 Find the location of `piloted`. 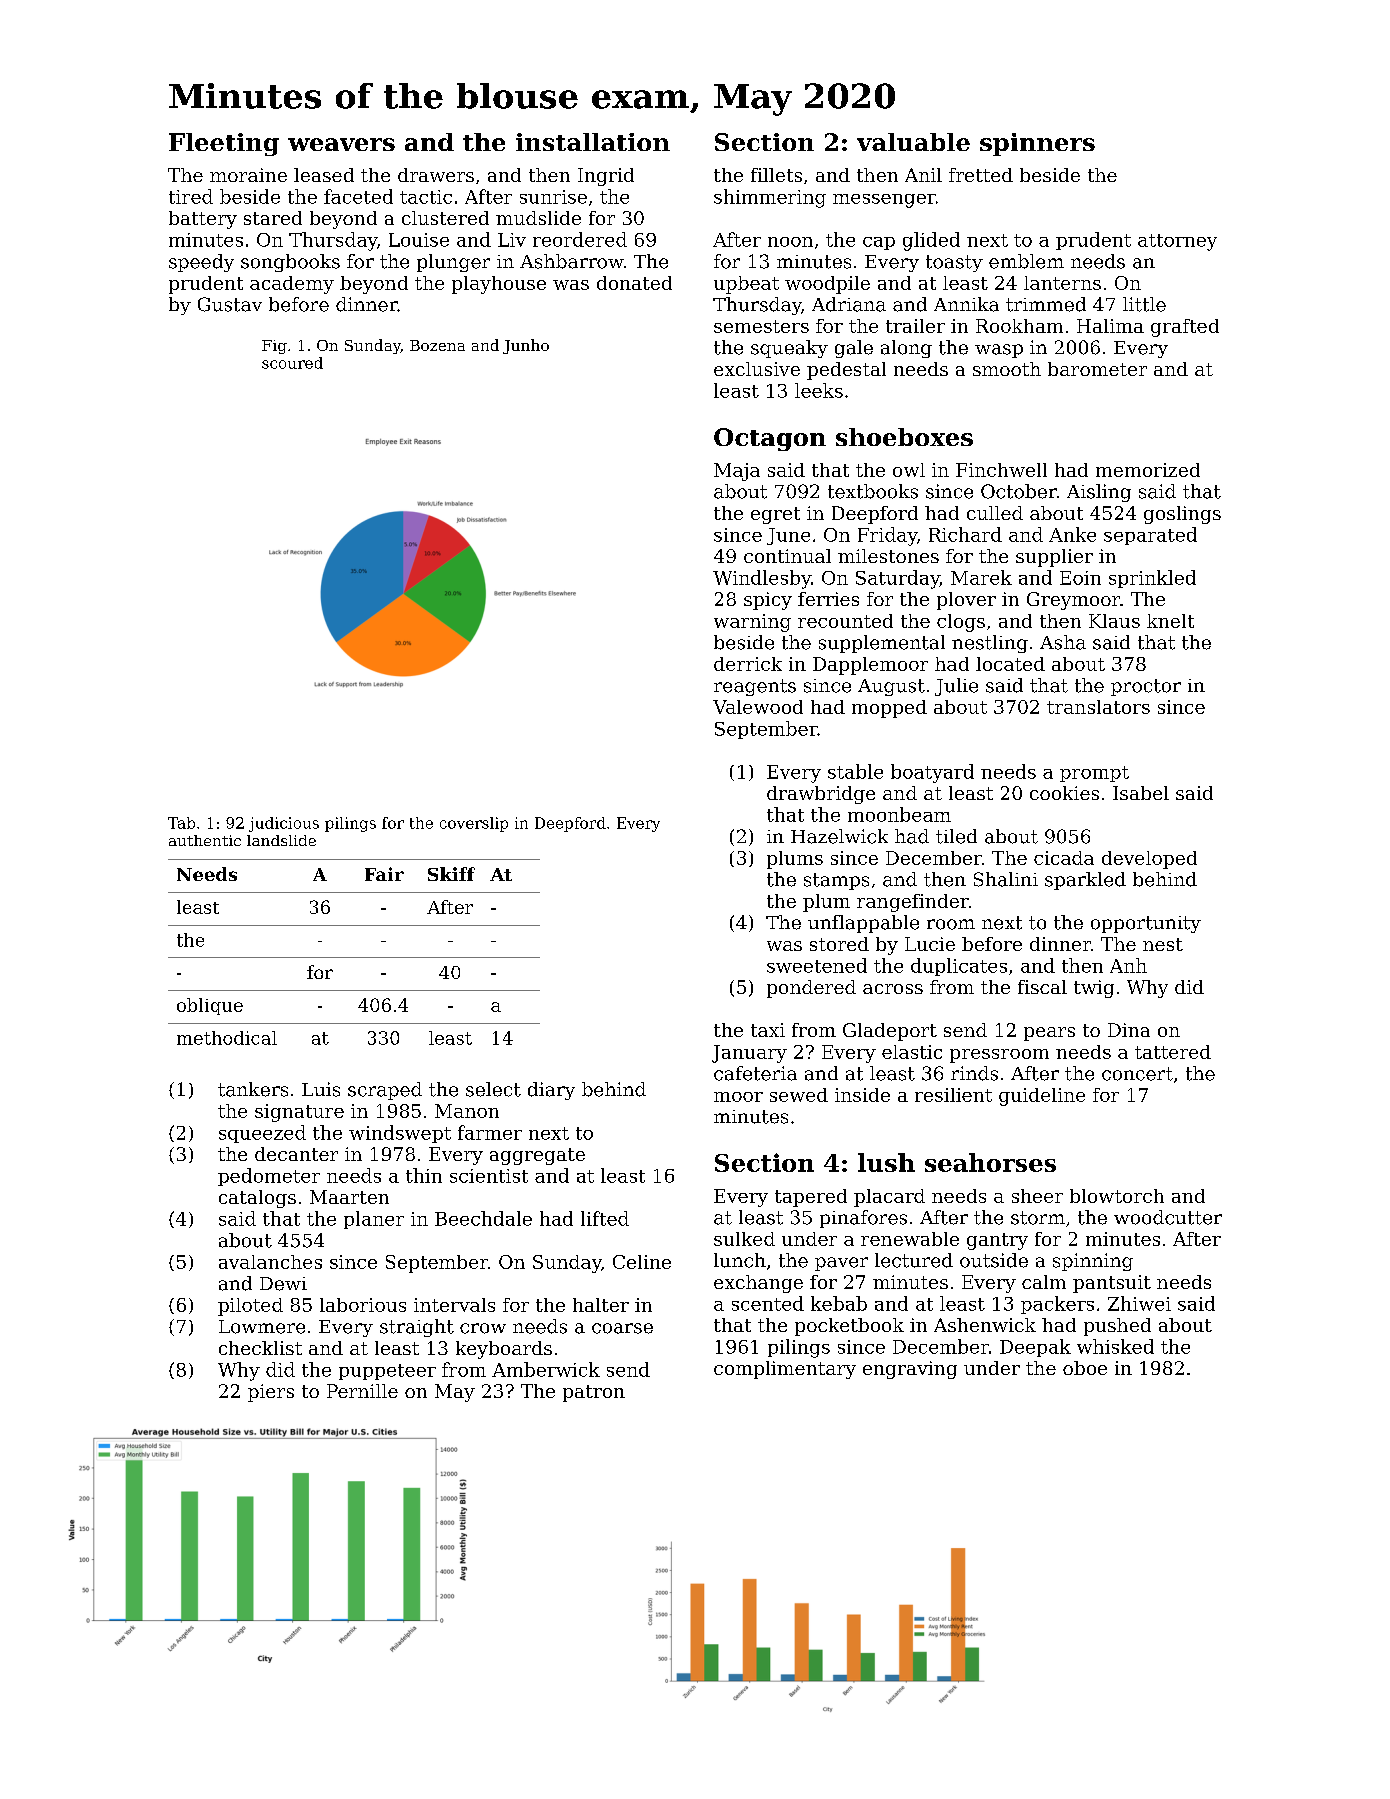

piloted is located at coordinates (250, 1307).
